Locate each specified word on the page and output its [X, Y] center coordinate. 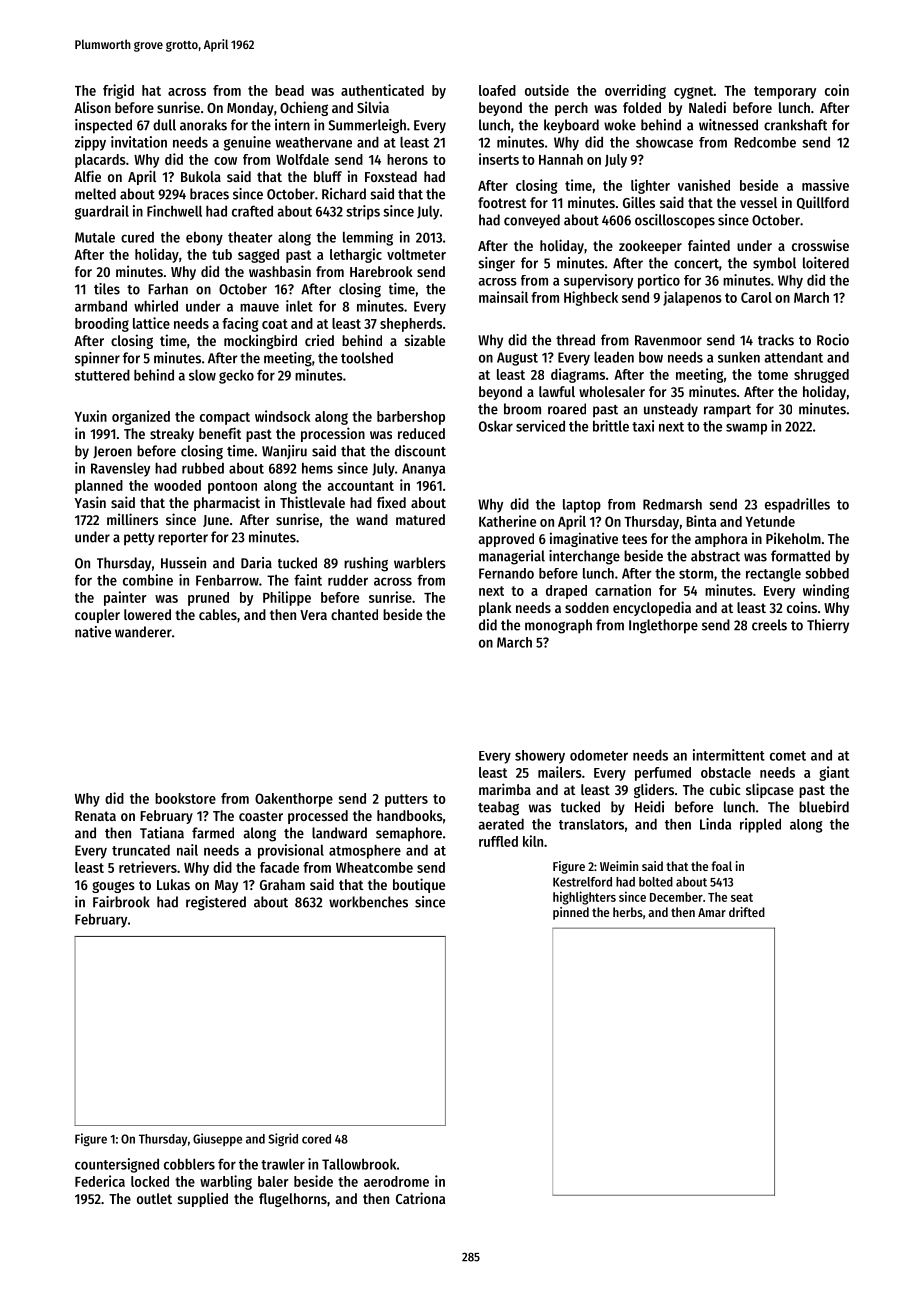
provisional [291, 851]
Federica [100, 1181]
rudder [348, 580]
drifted [747, 912]
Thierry [828, 626]
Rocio [833, 340]
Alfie [87, 176]
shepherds [411, 325]
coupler [97, 616]
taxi [643, 426]
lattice [151, 323]
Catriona [420, 1198]
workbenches [368, 902]
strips [363, 212]
